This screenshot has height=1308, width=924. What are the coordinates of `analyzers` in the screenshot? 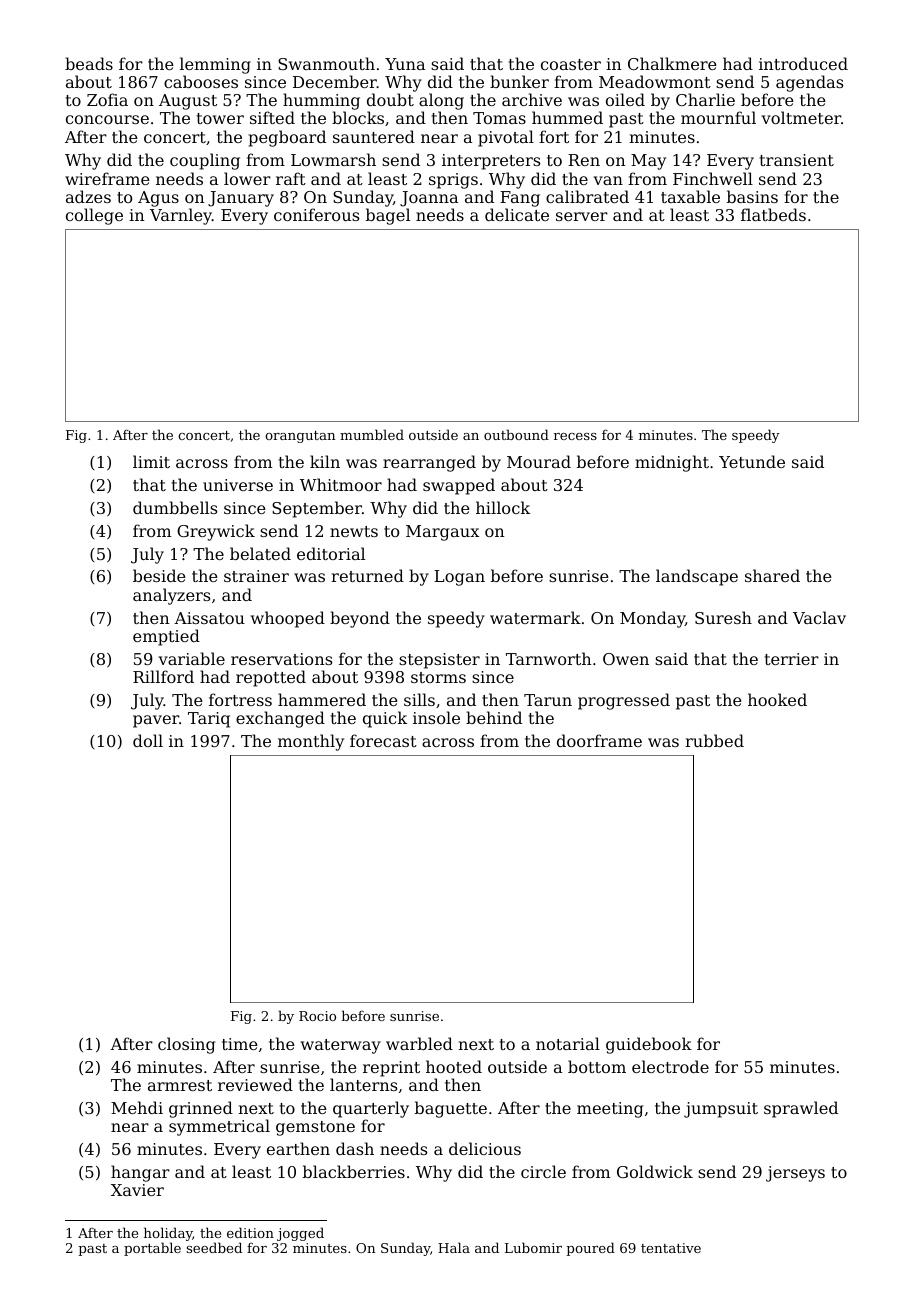 It's located at (171, 596).
